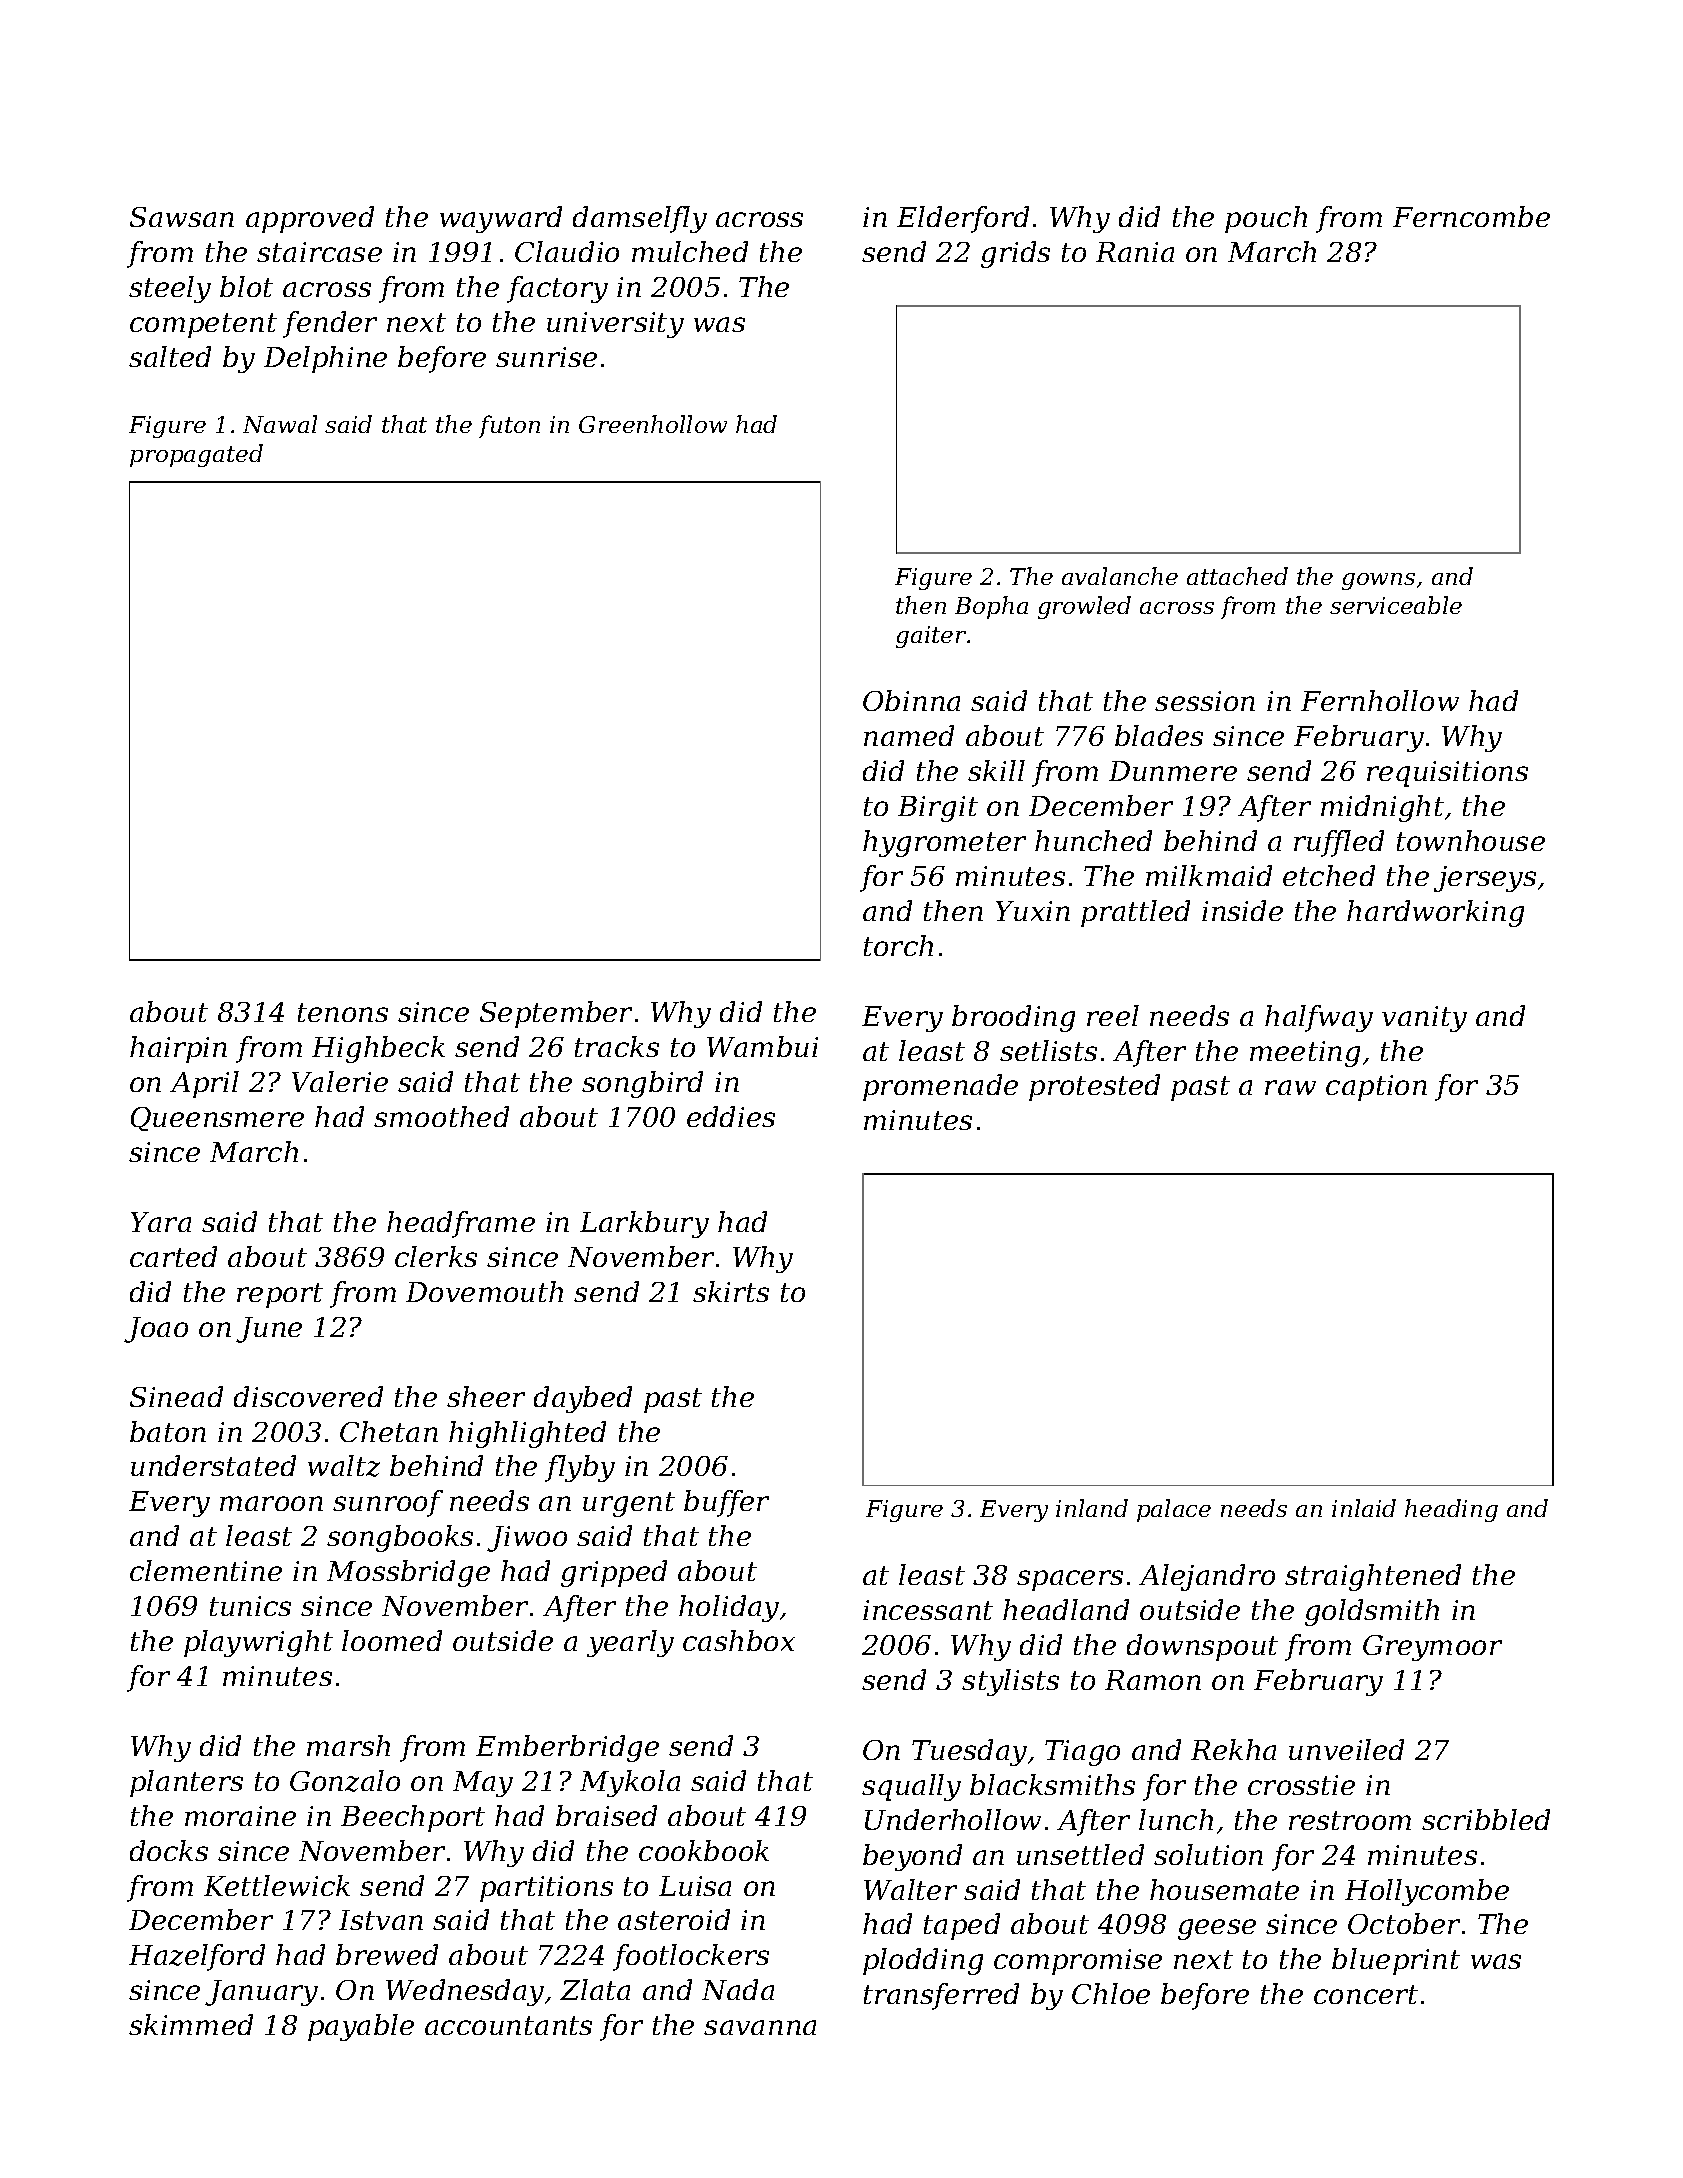 The image size is (1683, 2178). Describe the element at coordinates (217, 1119) in the document. I see `Queensmere` at that location.
